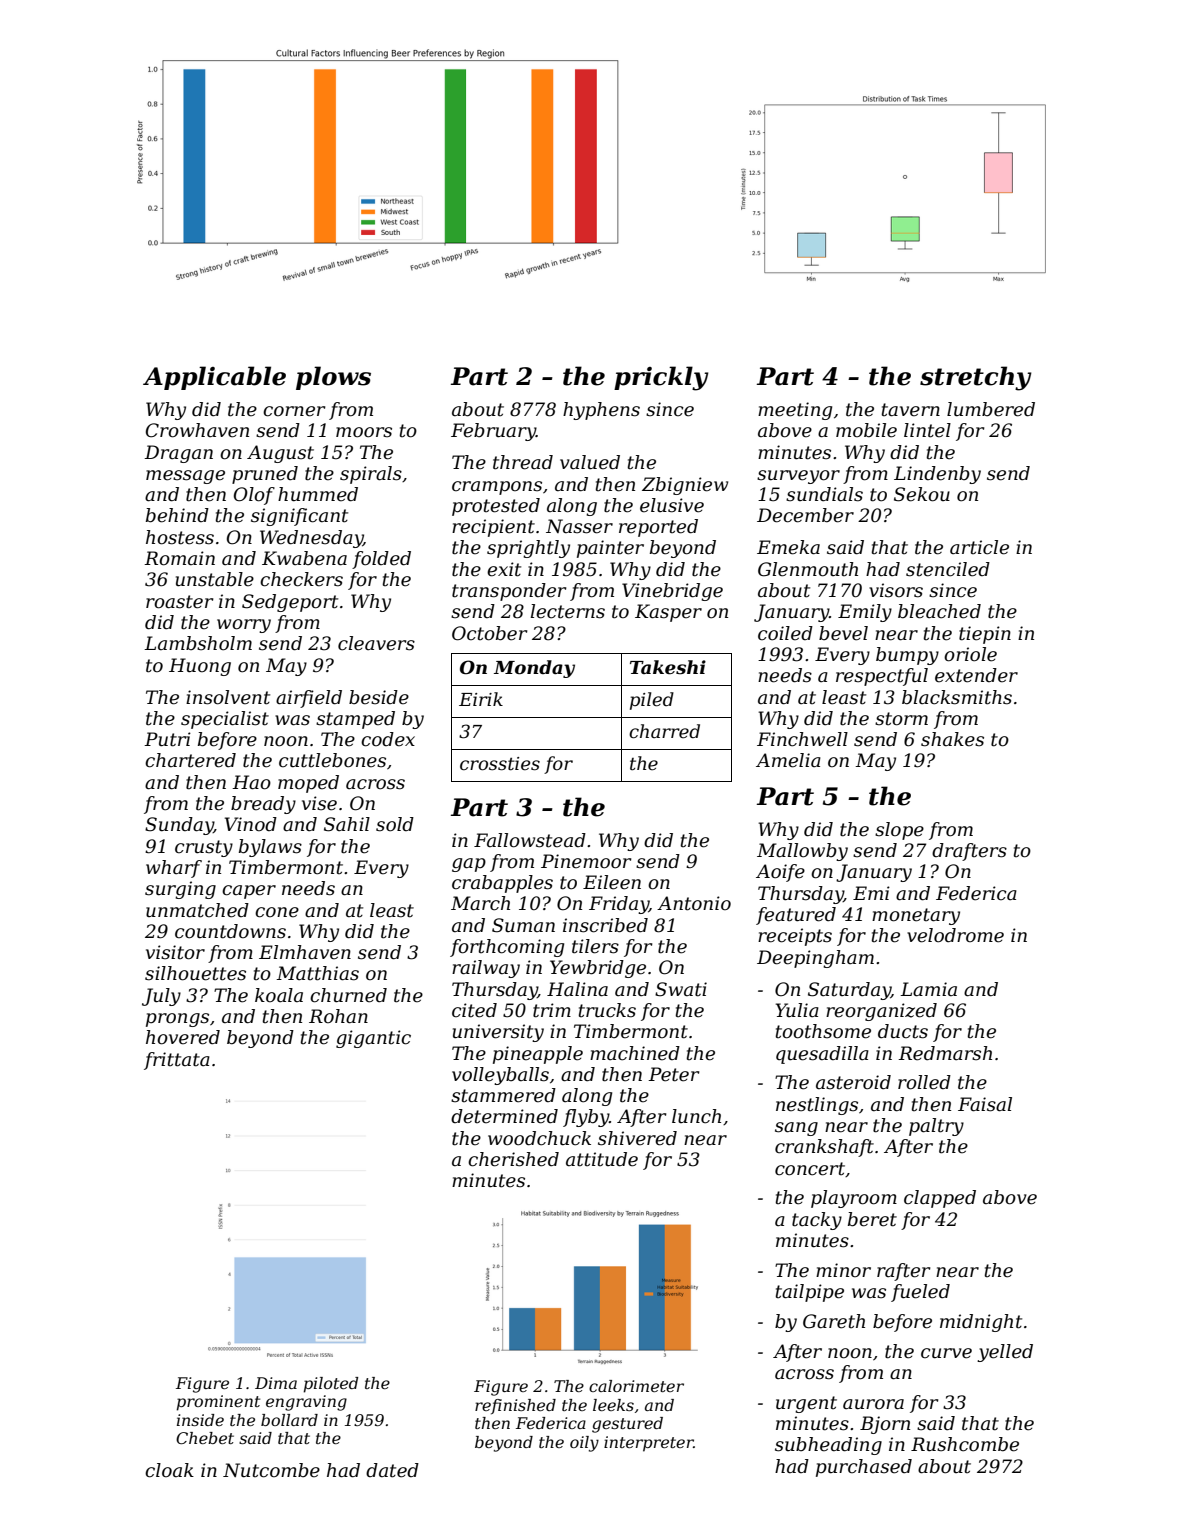 The width and height of the document is (1183, 1531). What do you see at coordinates (661, 378) in the document?
I see `prickly` at bounding box center [661, 378].
